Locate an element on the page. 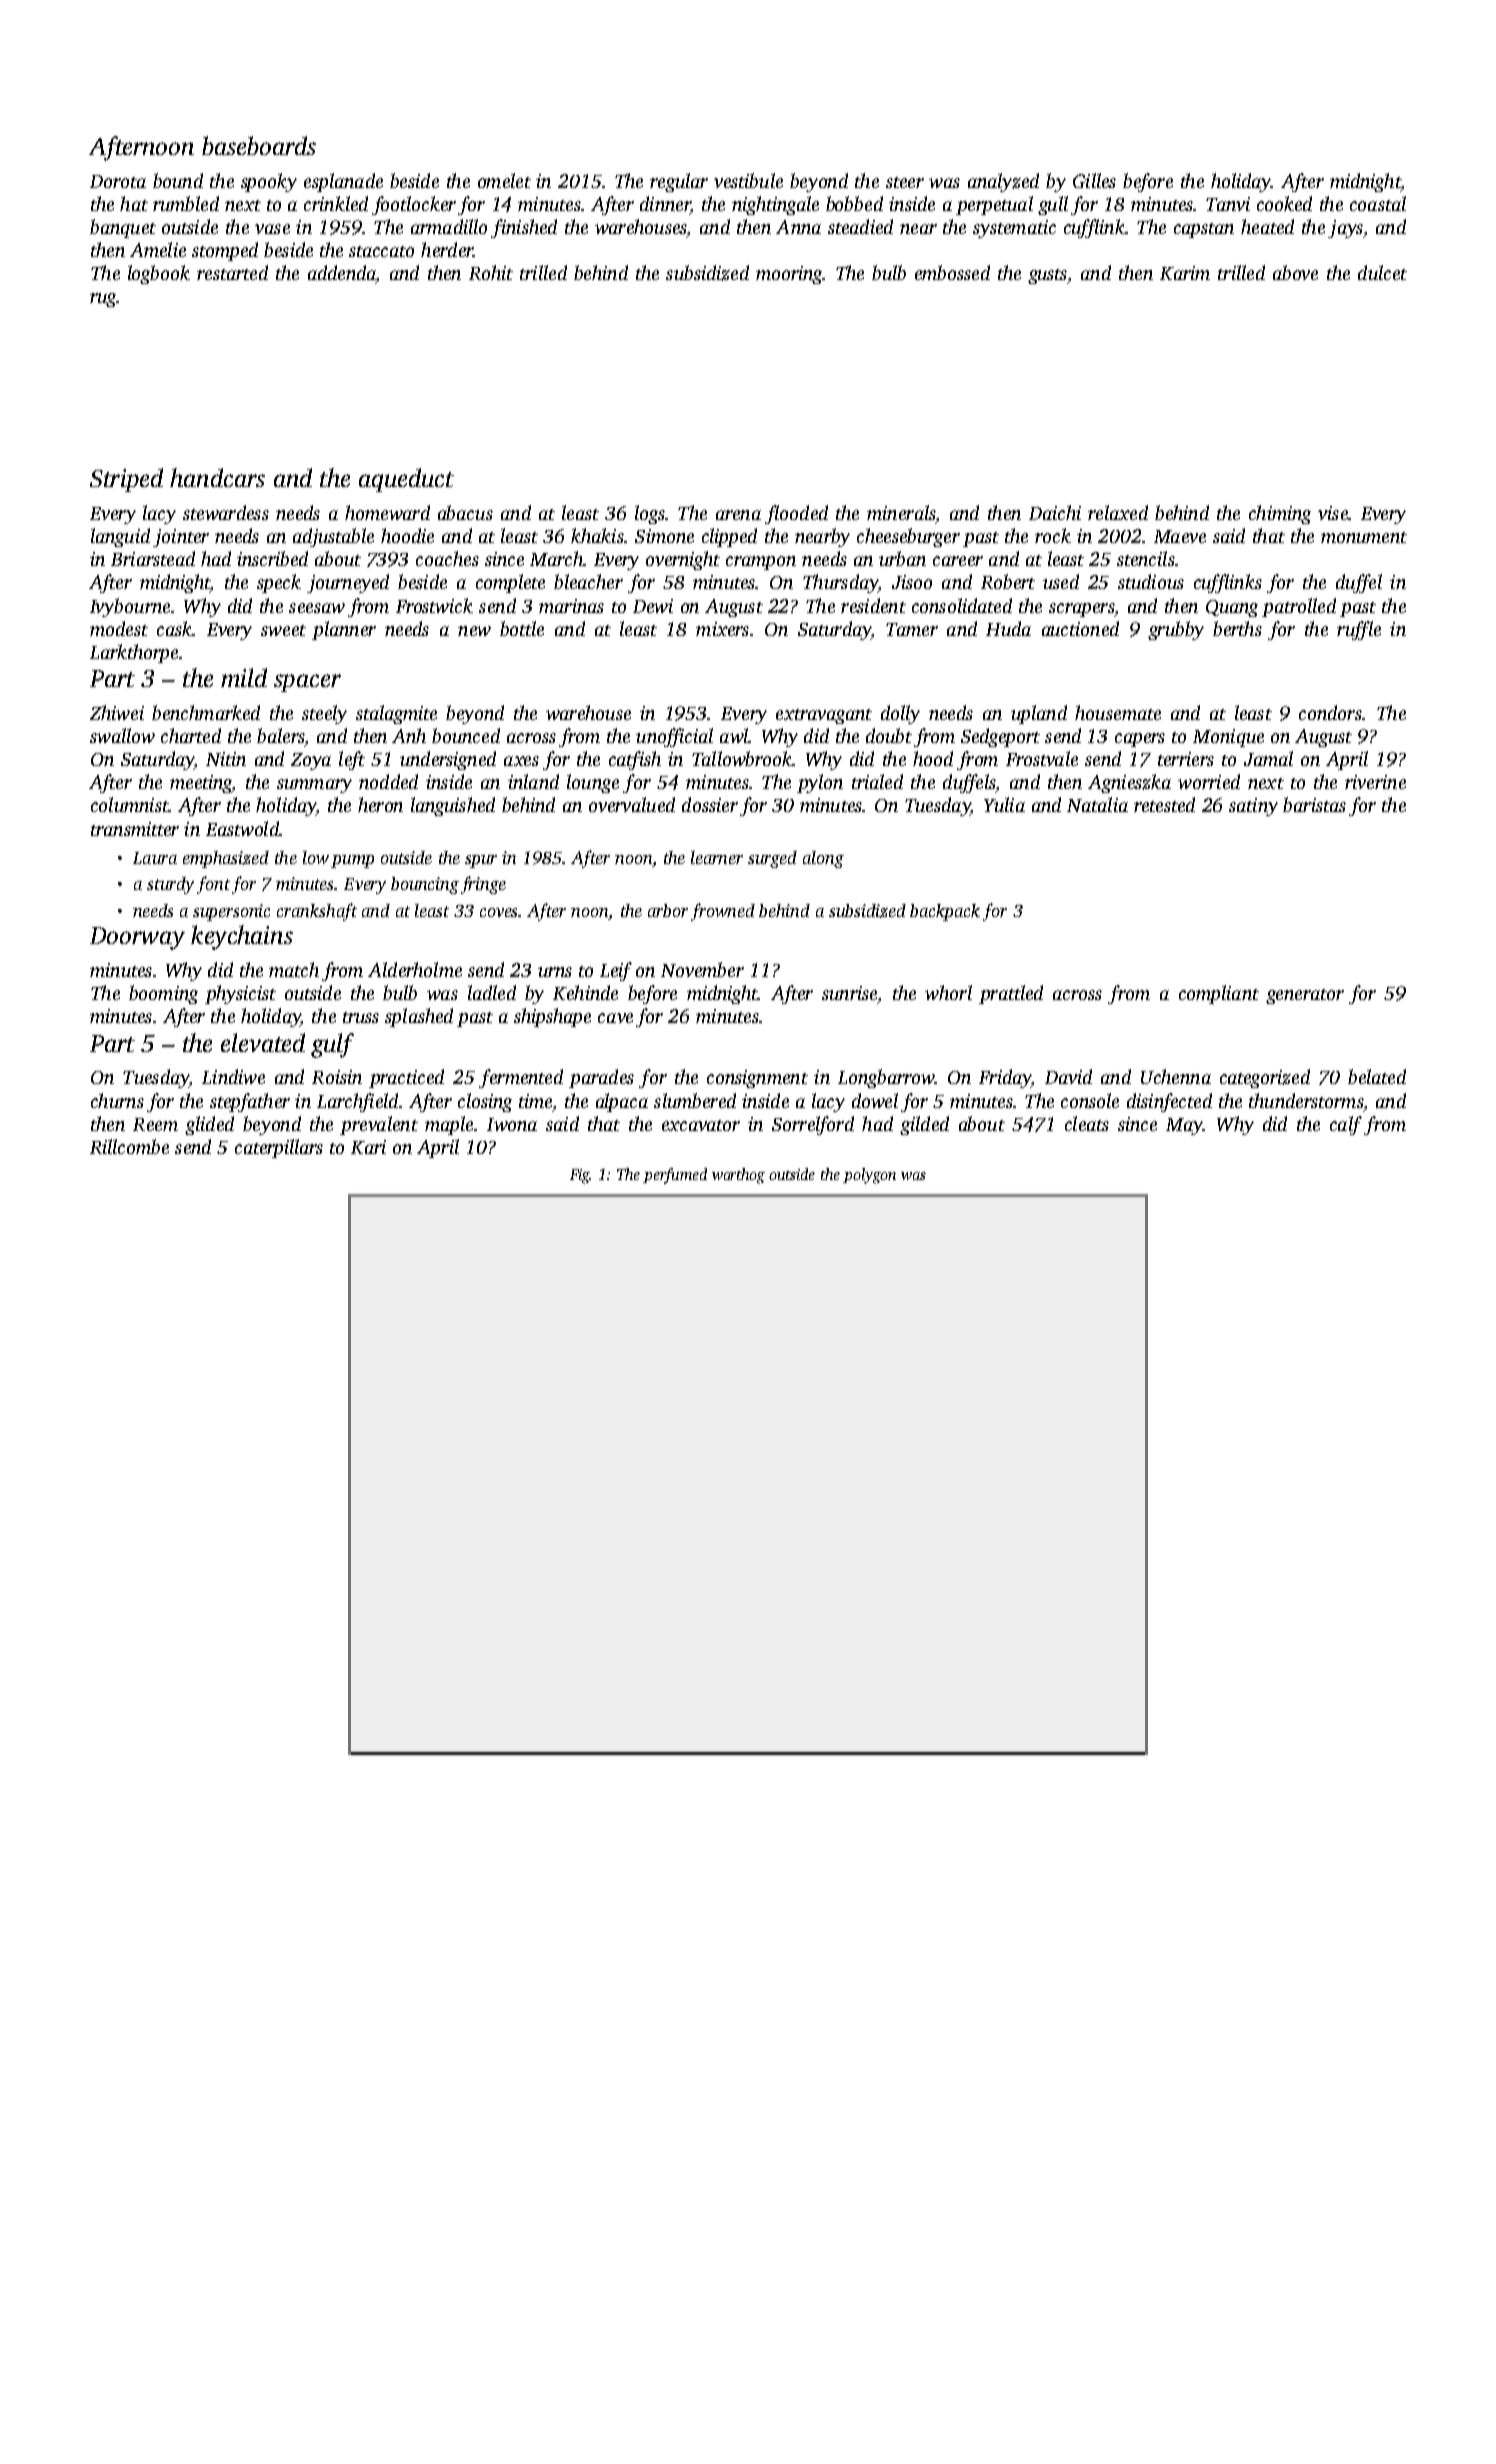 The image size is (1496, 2464). Ivybourne is located at coordinates (130, 607).
